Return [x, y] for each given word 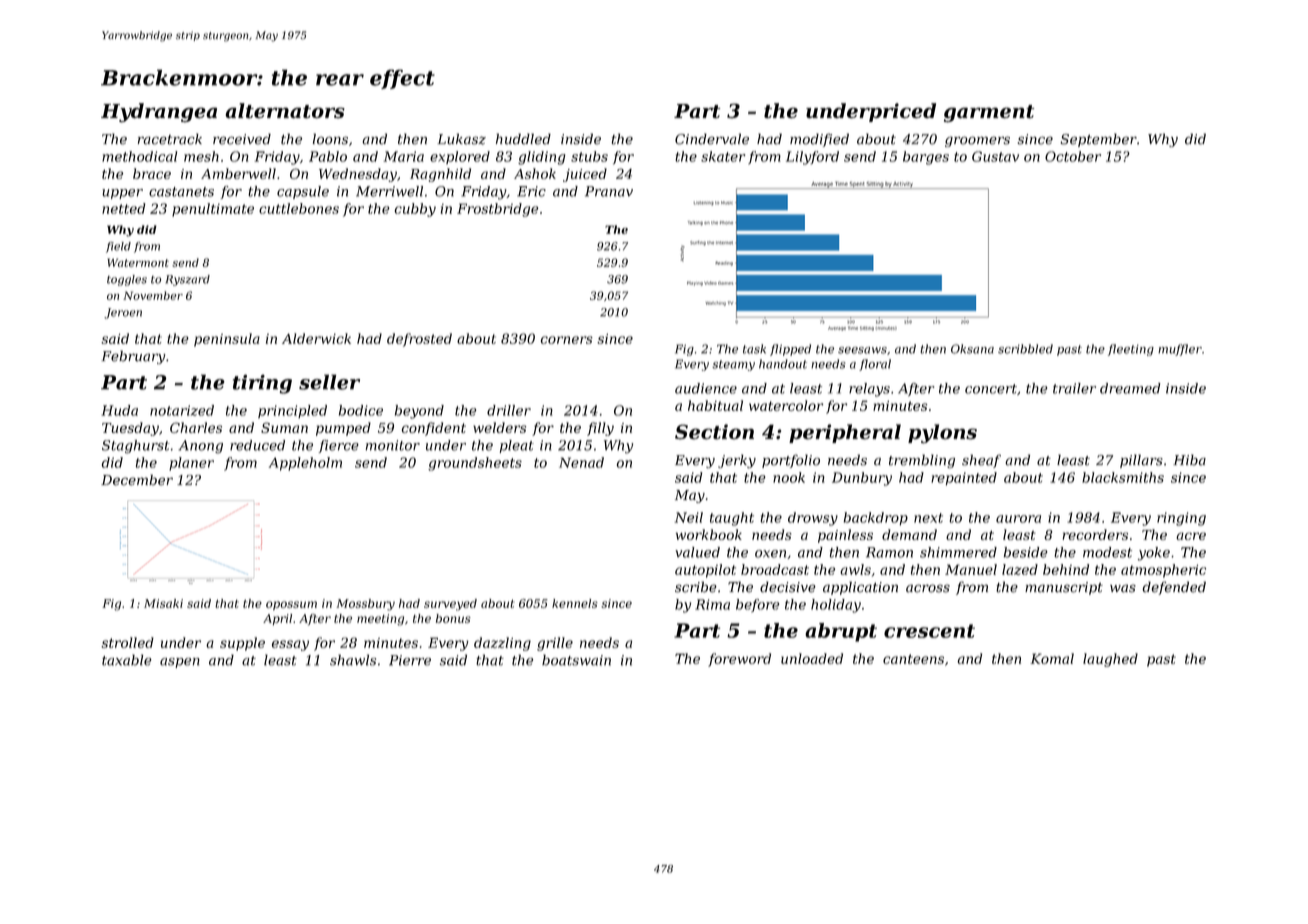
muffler [1180, 350]
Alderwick [316, 338]
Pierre [410, 660]
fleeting [1131, 350]
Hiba [1189, 460]
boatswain [576, 660]
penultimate [213, 210]
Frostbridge [497, 210]
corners [567, 340]
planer [191, 464]
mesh [201, 156]
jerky [737, 461]
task [754, 349]
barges [926, 158]
